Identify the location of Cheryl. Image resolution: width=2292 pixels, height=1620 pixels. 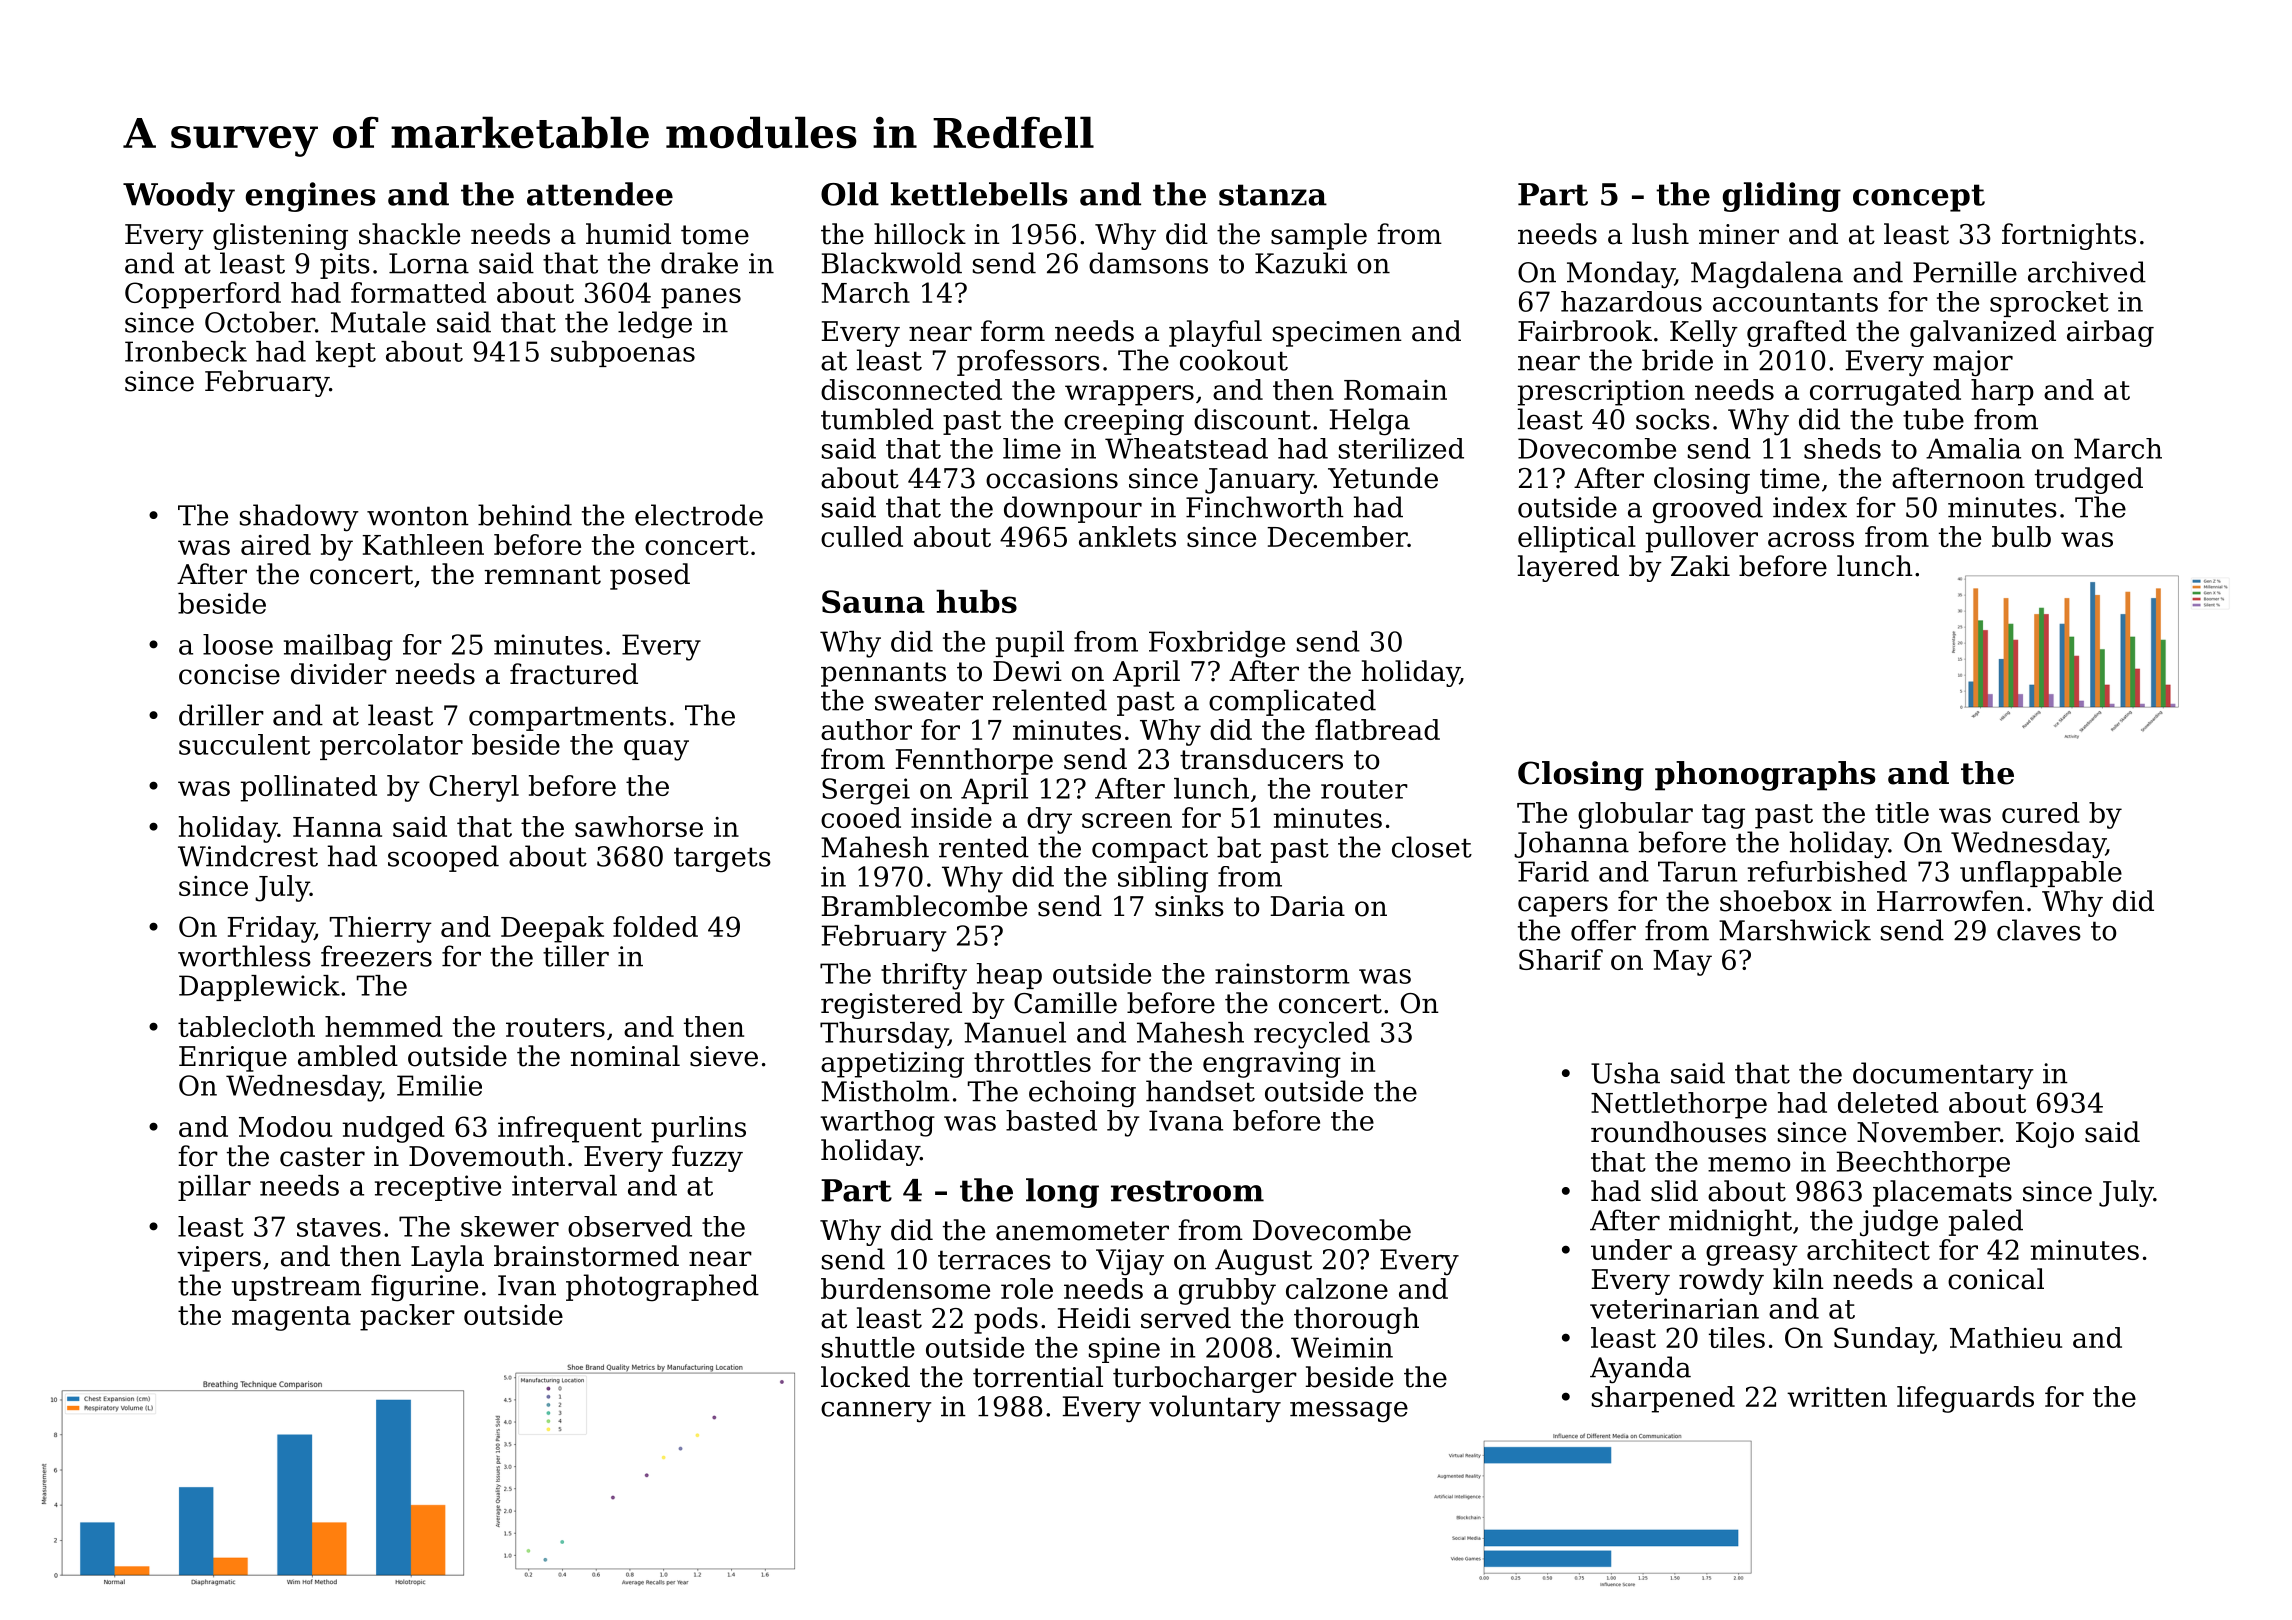
(474, 788).
